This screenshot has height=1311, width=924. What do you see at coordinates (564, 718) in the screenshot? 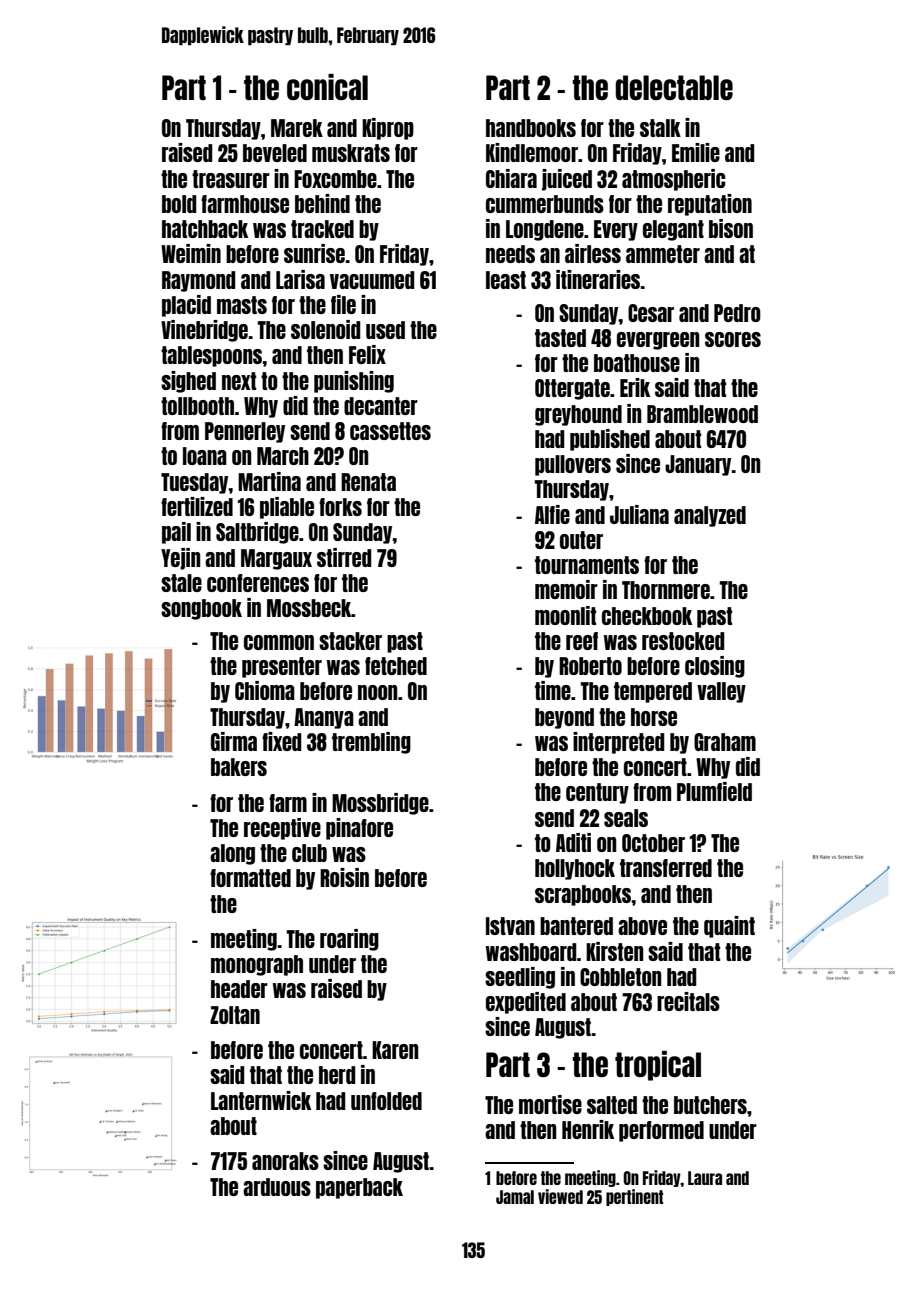
I see `beyond` at bounding box center [564, 718].
